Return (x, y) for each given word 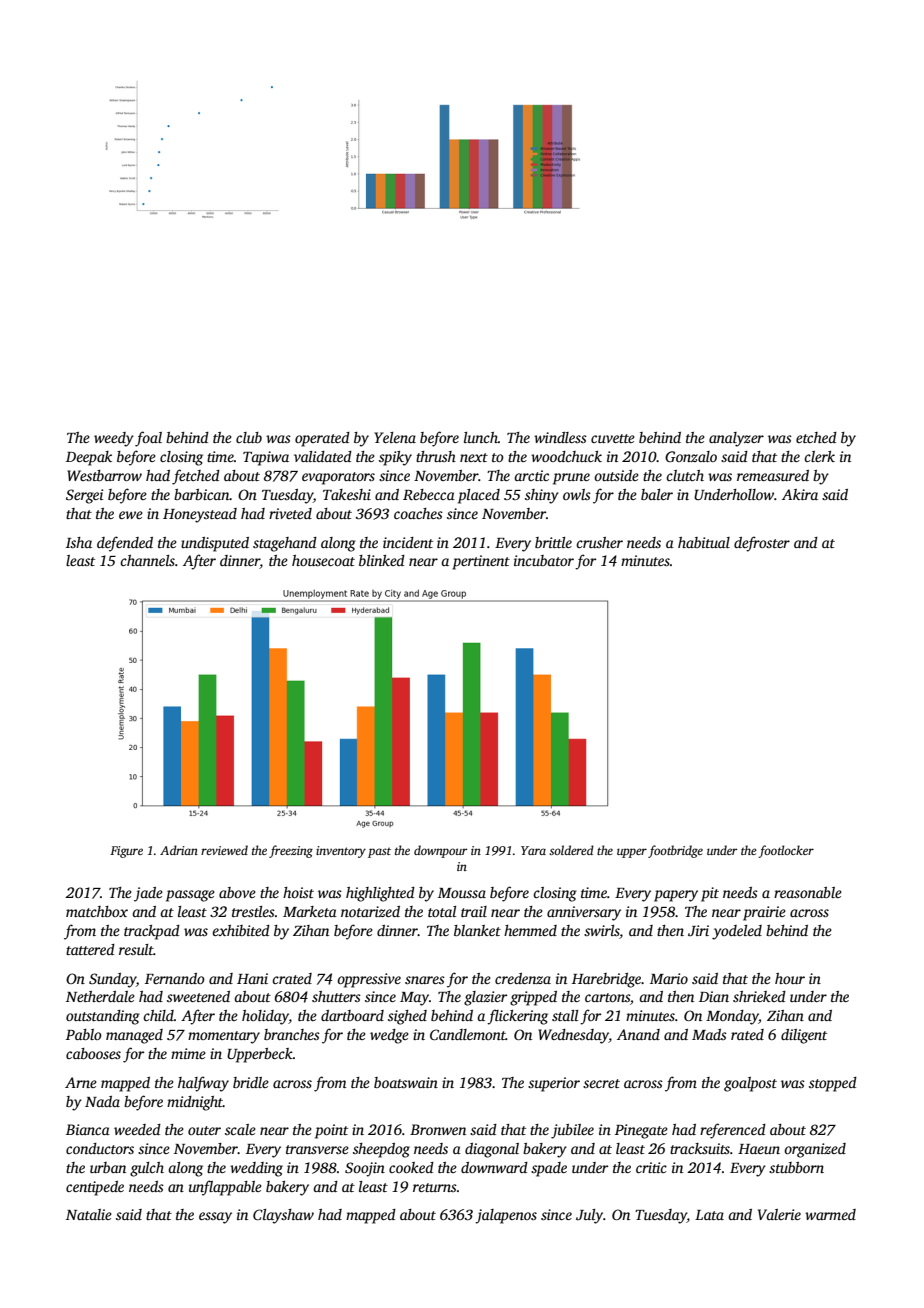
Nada (102, 1101)
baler (657, 494)
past (379, 852)
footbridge (675, 851)
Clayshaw (283, 1216)
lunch (481, 437)
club (249, 437)
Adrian (179, 850)
